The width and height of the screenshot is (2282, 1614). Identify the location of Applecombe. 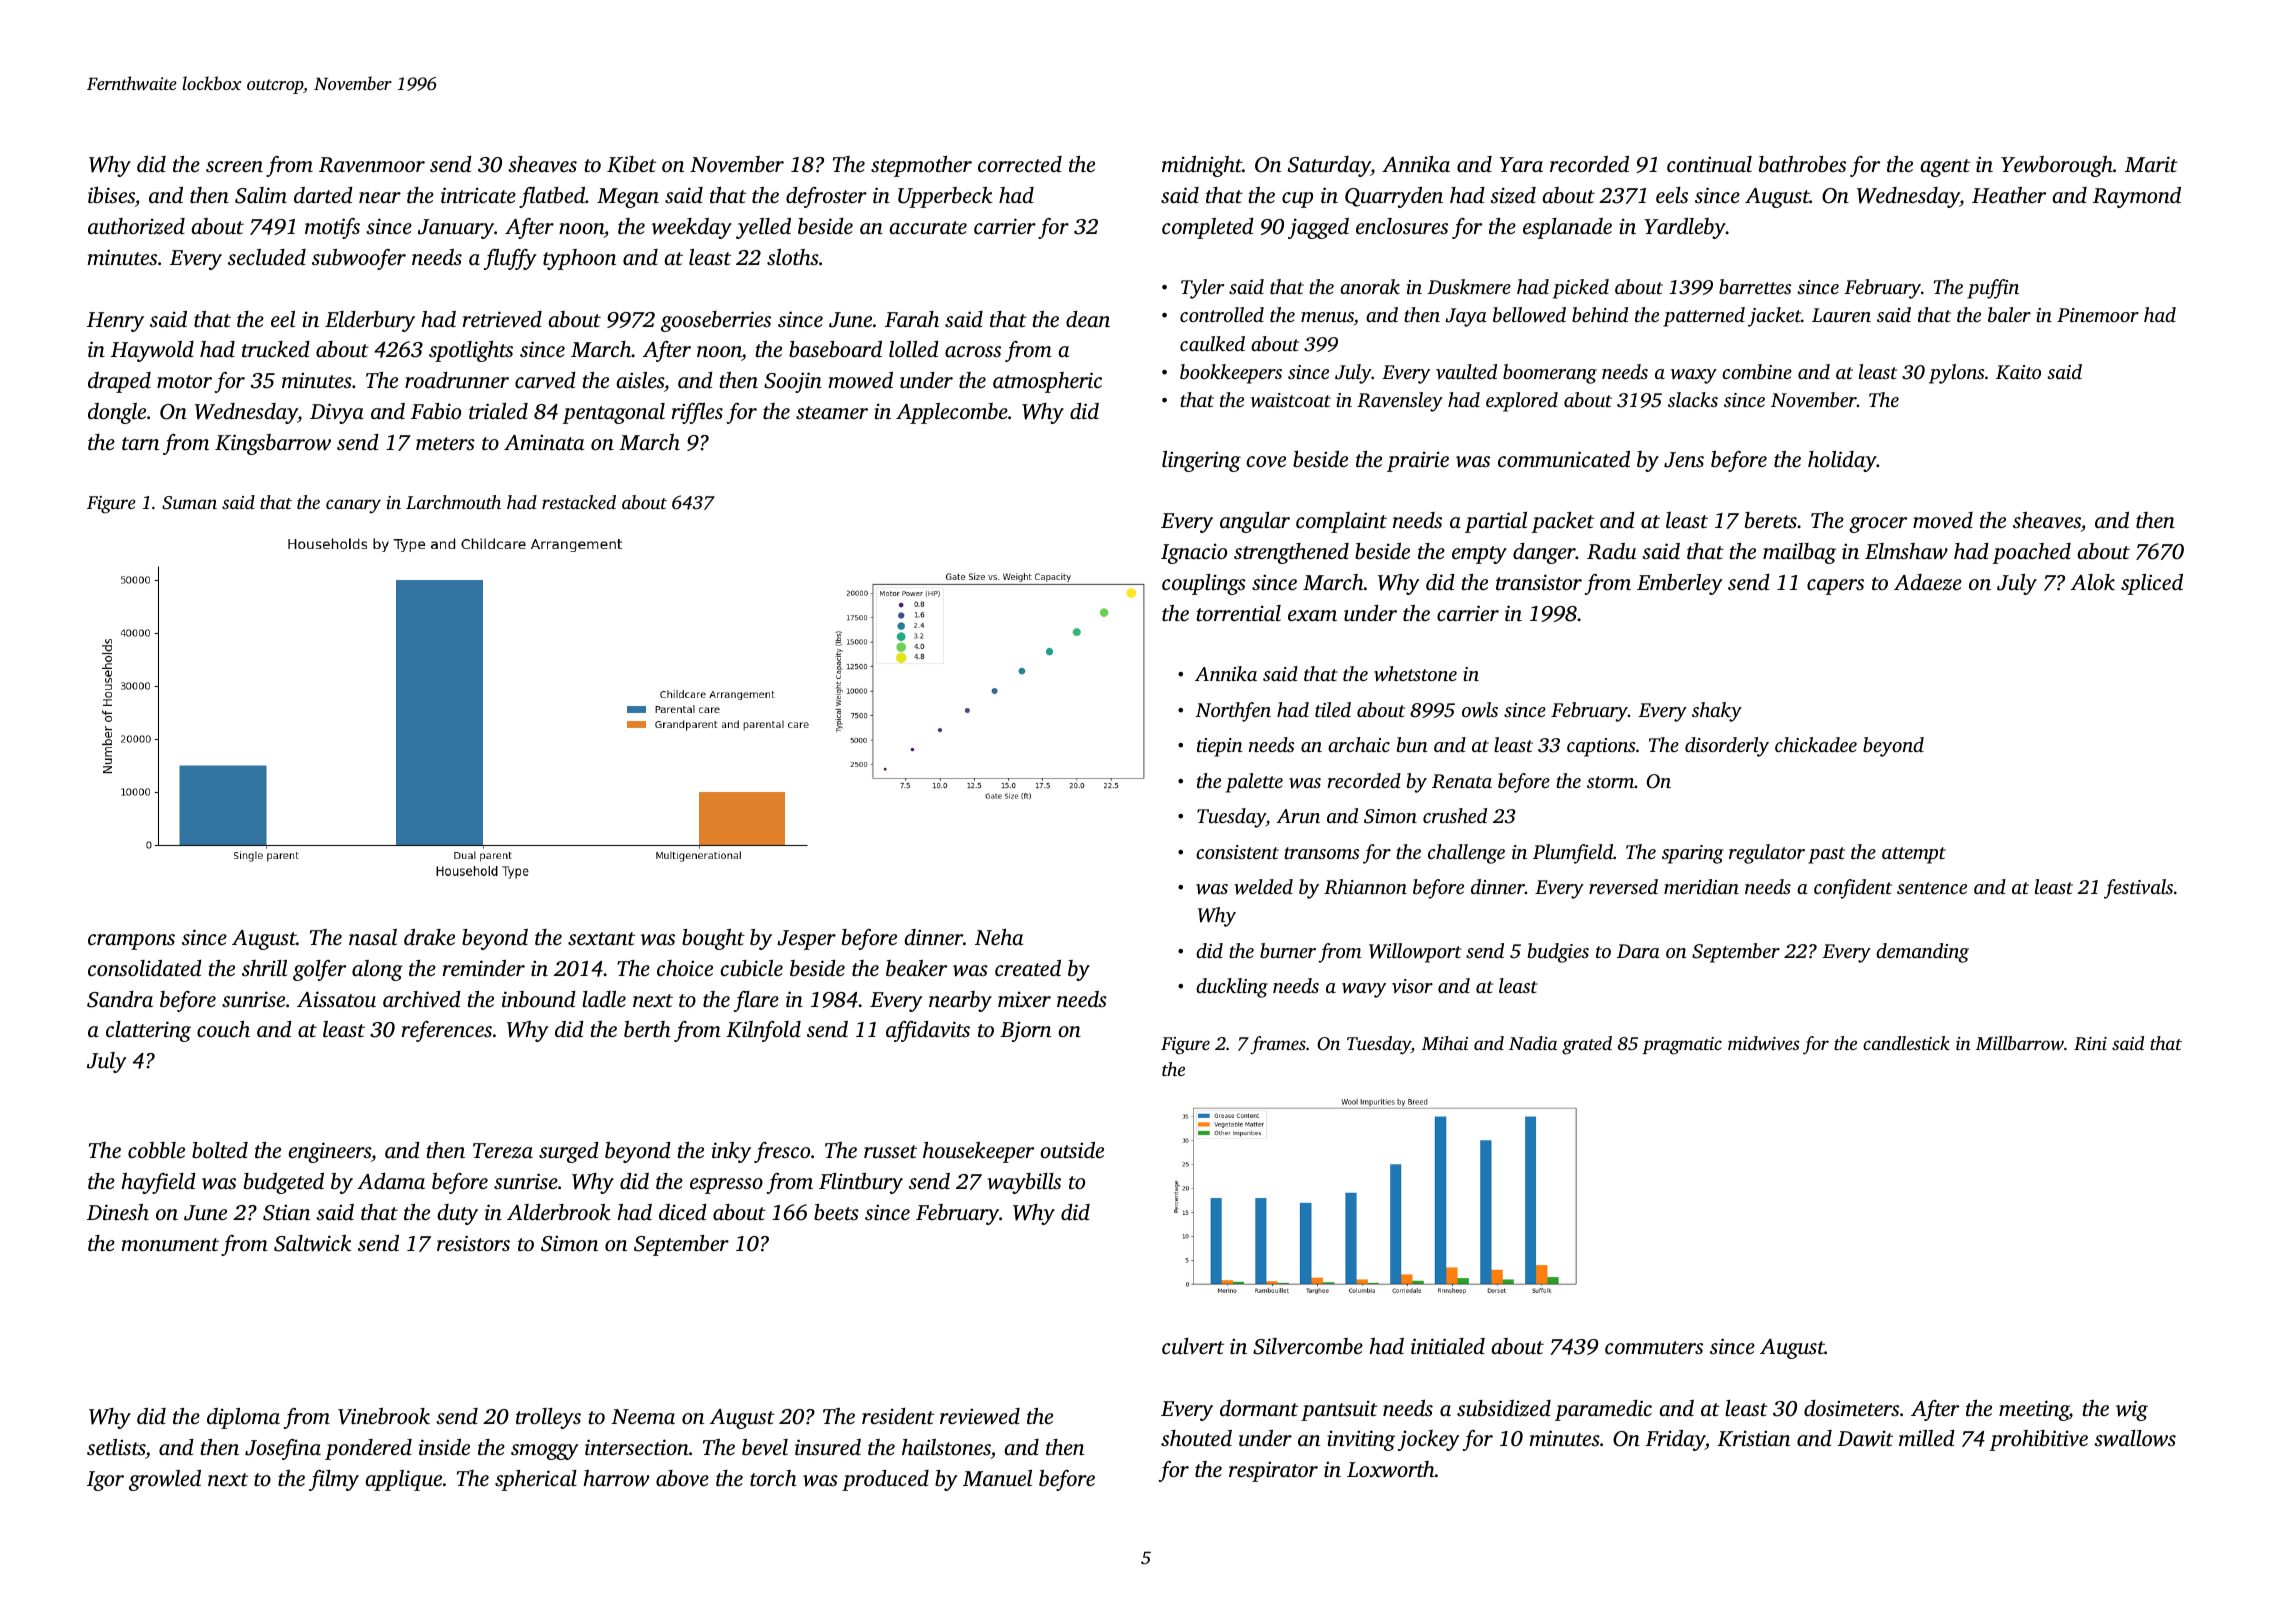
(952, 413).
